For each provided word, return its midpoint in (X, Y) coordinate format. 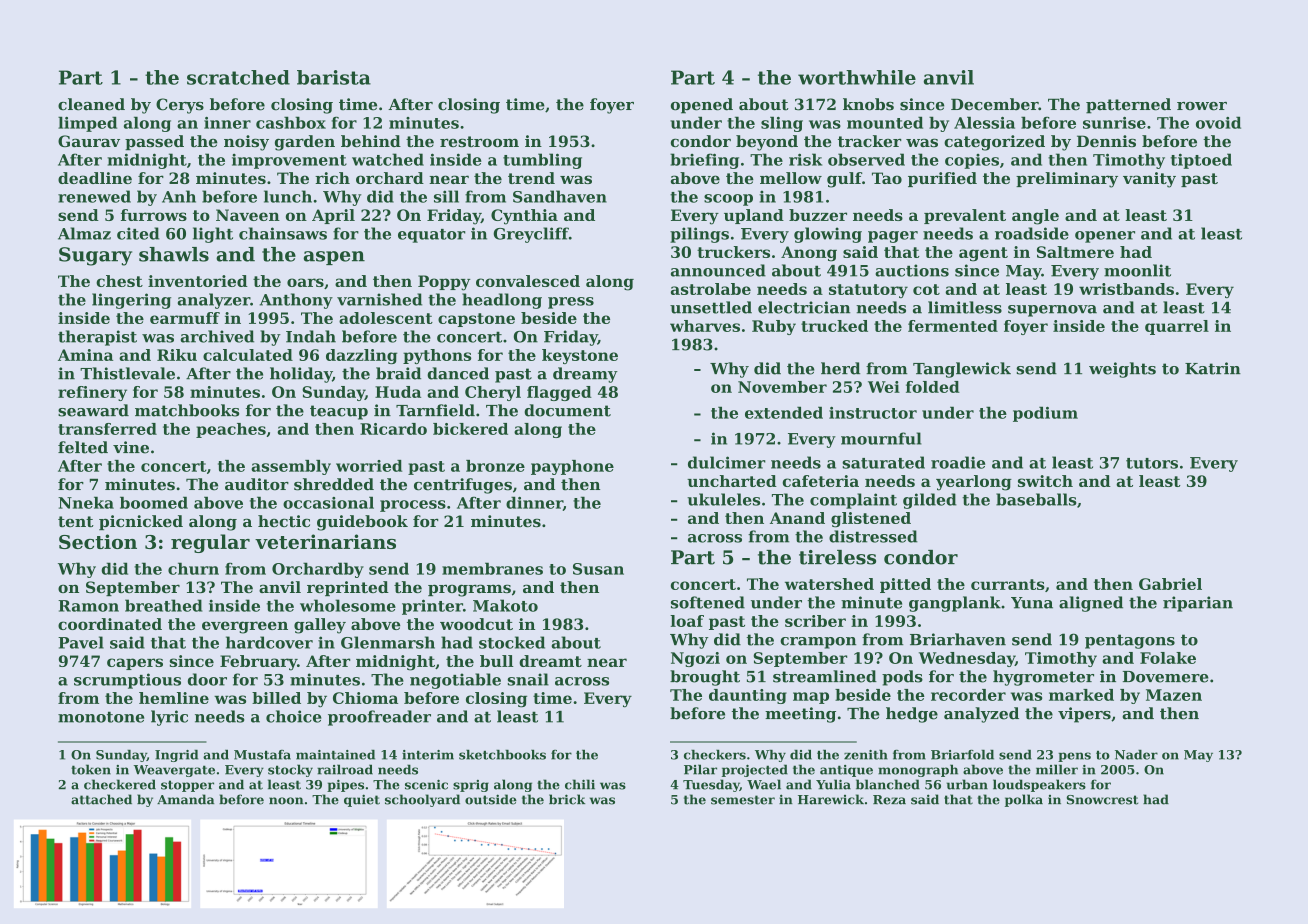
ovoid (1218, 122)
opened (702, 106)
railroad (345, 769)
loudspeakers (1039, 785)
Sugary (95, 256)
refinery (92, 393)
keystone (580, 356)
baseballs (1036, 499)
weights (1122, 370)
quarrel (1177, 327)
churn (193, 568)
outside (491, 799)
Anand (797, 518)
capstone (476, 320)
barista (334, 77)
